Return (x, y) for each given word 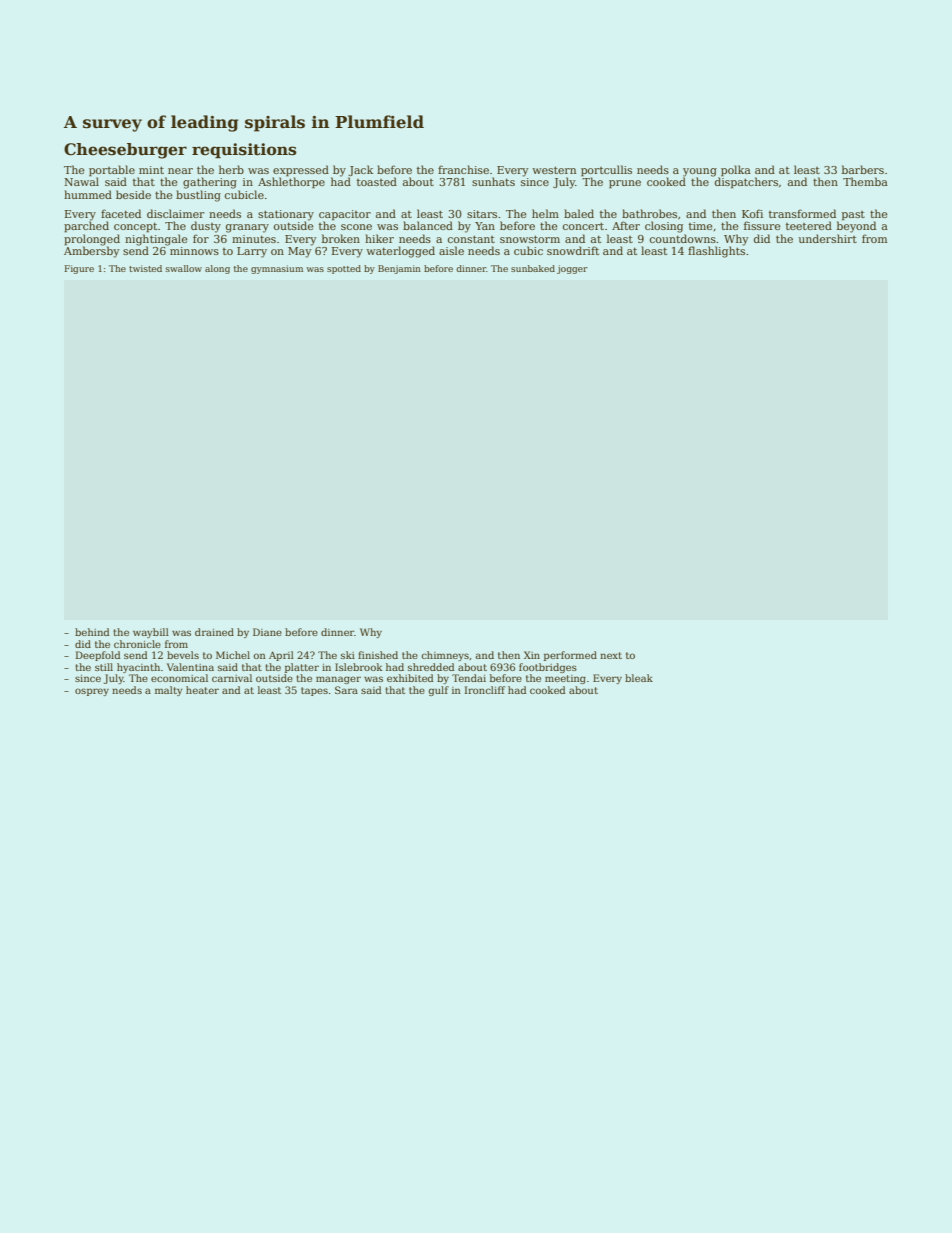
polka (736, 171)
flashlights (716, 252)
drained (214, 632)
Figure (79, 269)
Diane (267, 632)
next (611, 655)
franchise (463, 169)
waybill (151, 633)
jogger (572, 269)
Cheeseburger (125, 151)
